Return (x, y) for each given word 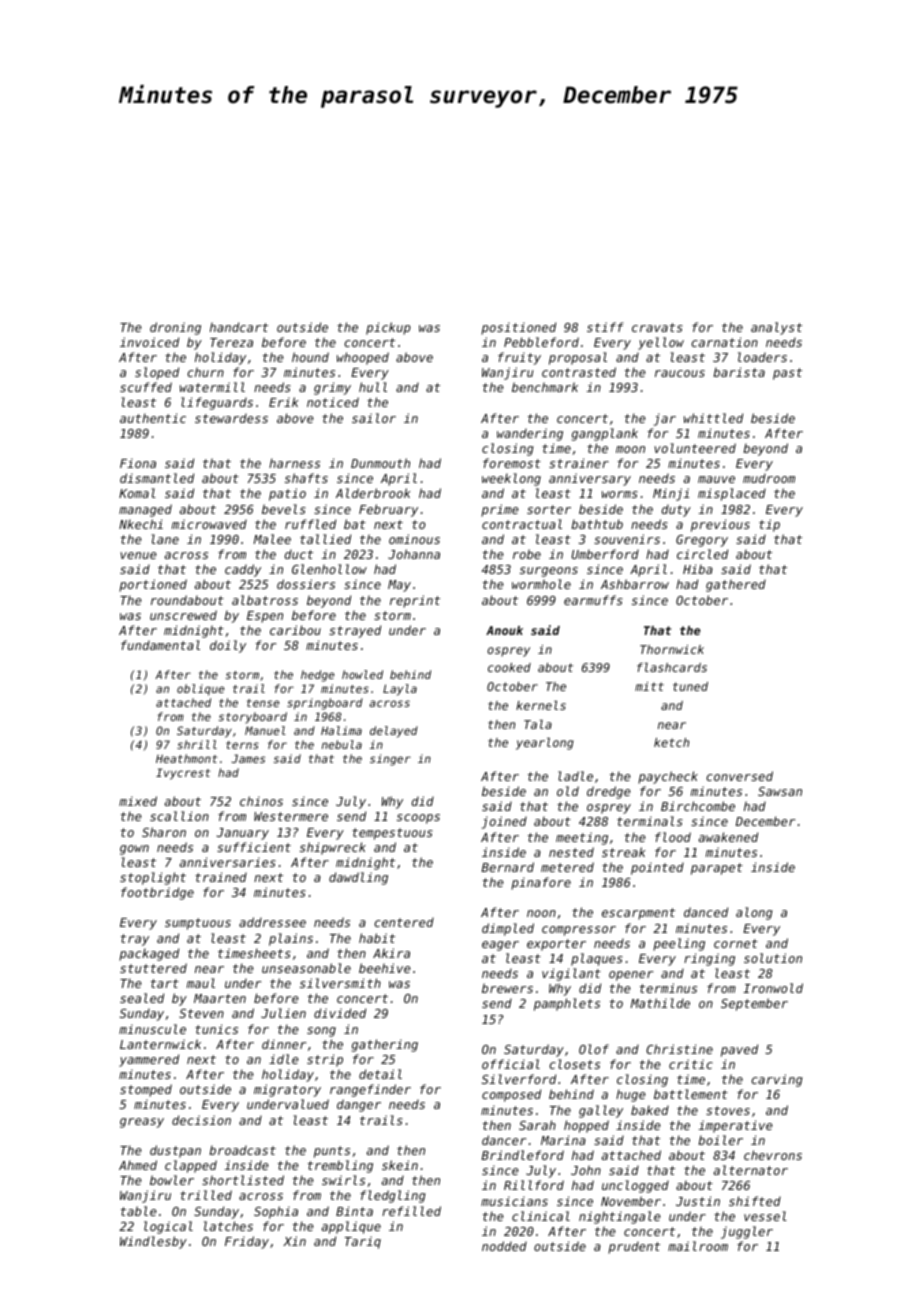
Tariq (363, 1242)
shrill (197, 744)
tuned (690, 686)
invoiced (149, 342)
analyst (776, 328)
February (388, 510)
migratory (287, 1090)
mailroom (698, 1246)
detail (380, 1074)
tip (769, 525)
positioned (518, 328)
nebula (342, 744)
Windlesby (153, 1242)
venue (138, 555)
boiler (720, 1140)
